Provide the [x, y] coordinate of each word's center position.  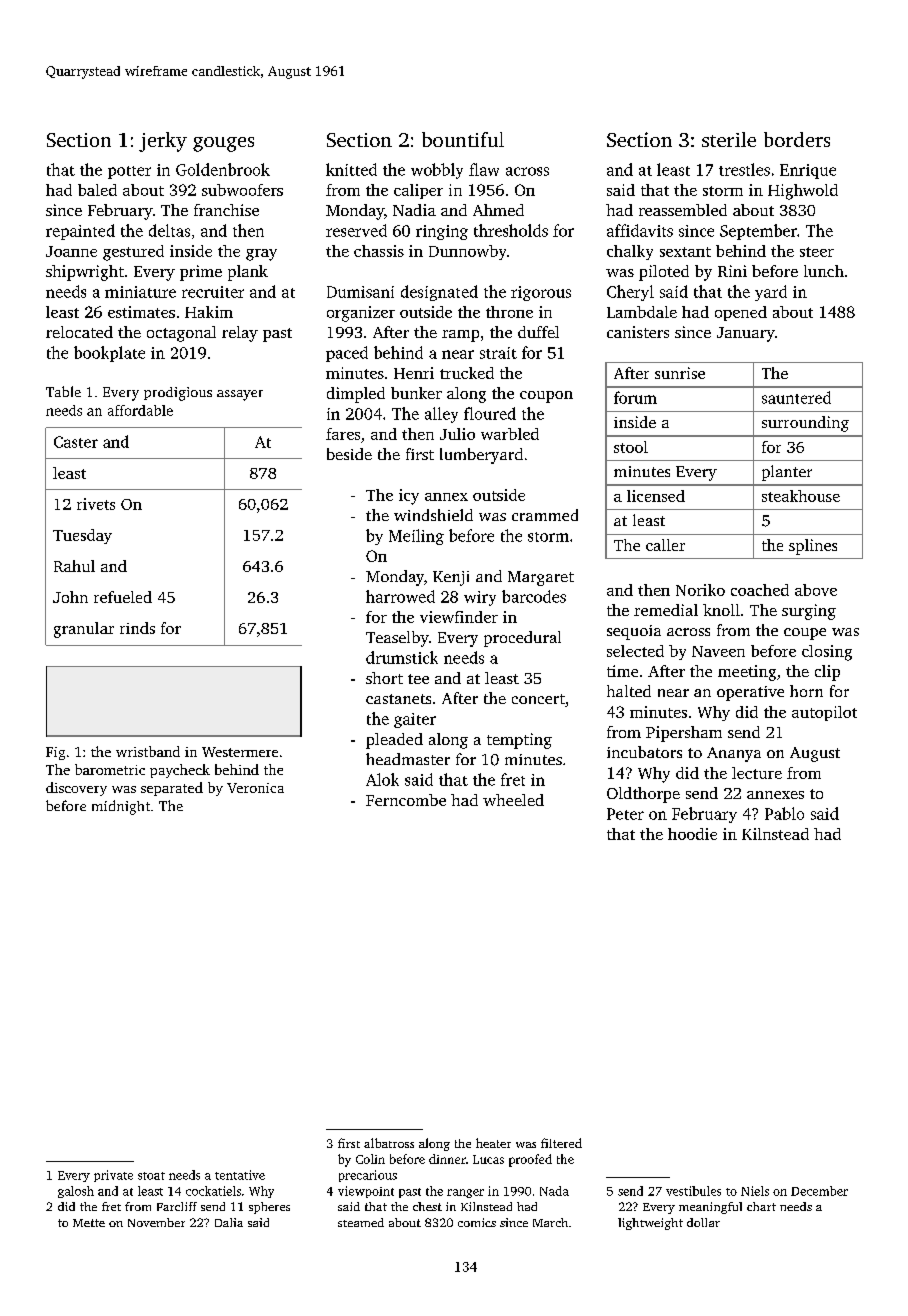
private [113, 1176]
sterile [729, 139]
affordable [140, 410]
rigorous [541, 293]
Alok [382, 779]
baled [97, 190]
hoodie [692, 834]
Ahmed [498, 210]
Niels [755, 1191]
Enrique [808, 171]
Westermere [240, 752]
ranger [465, 1193]
